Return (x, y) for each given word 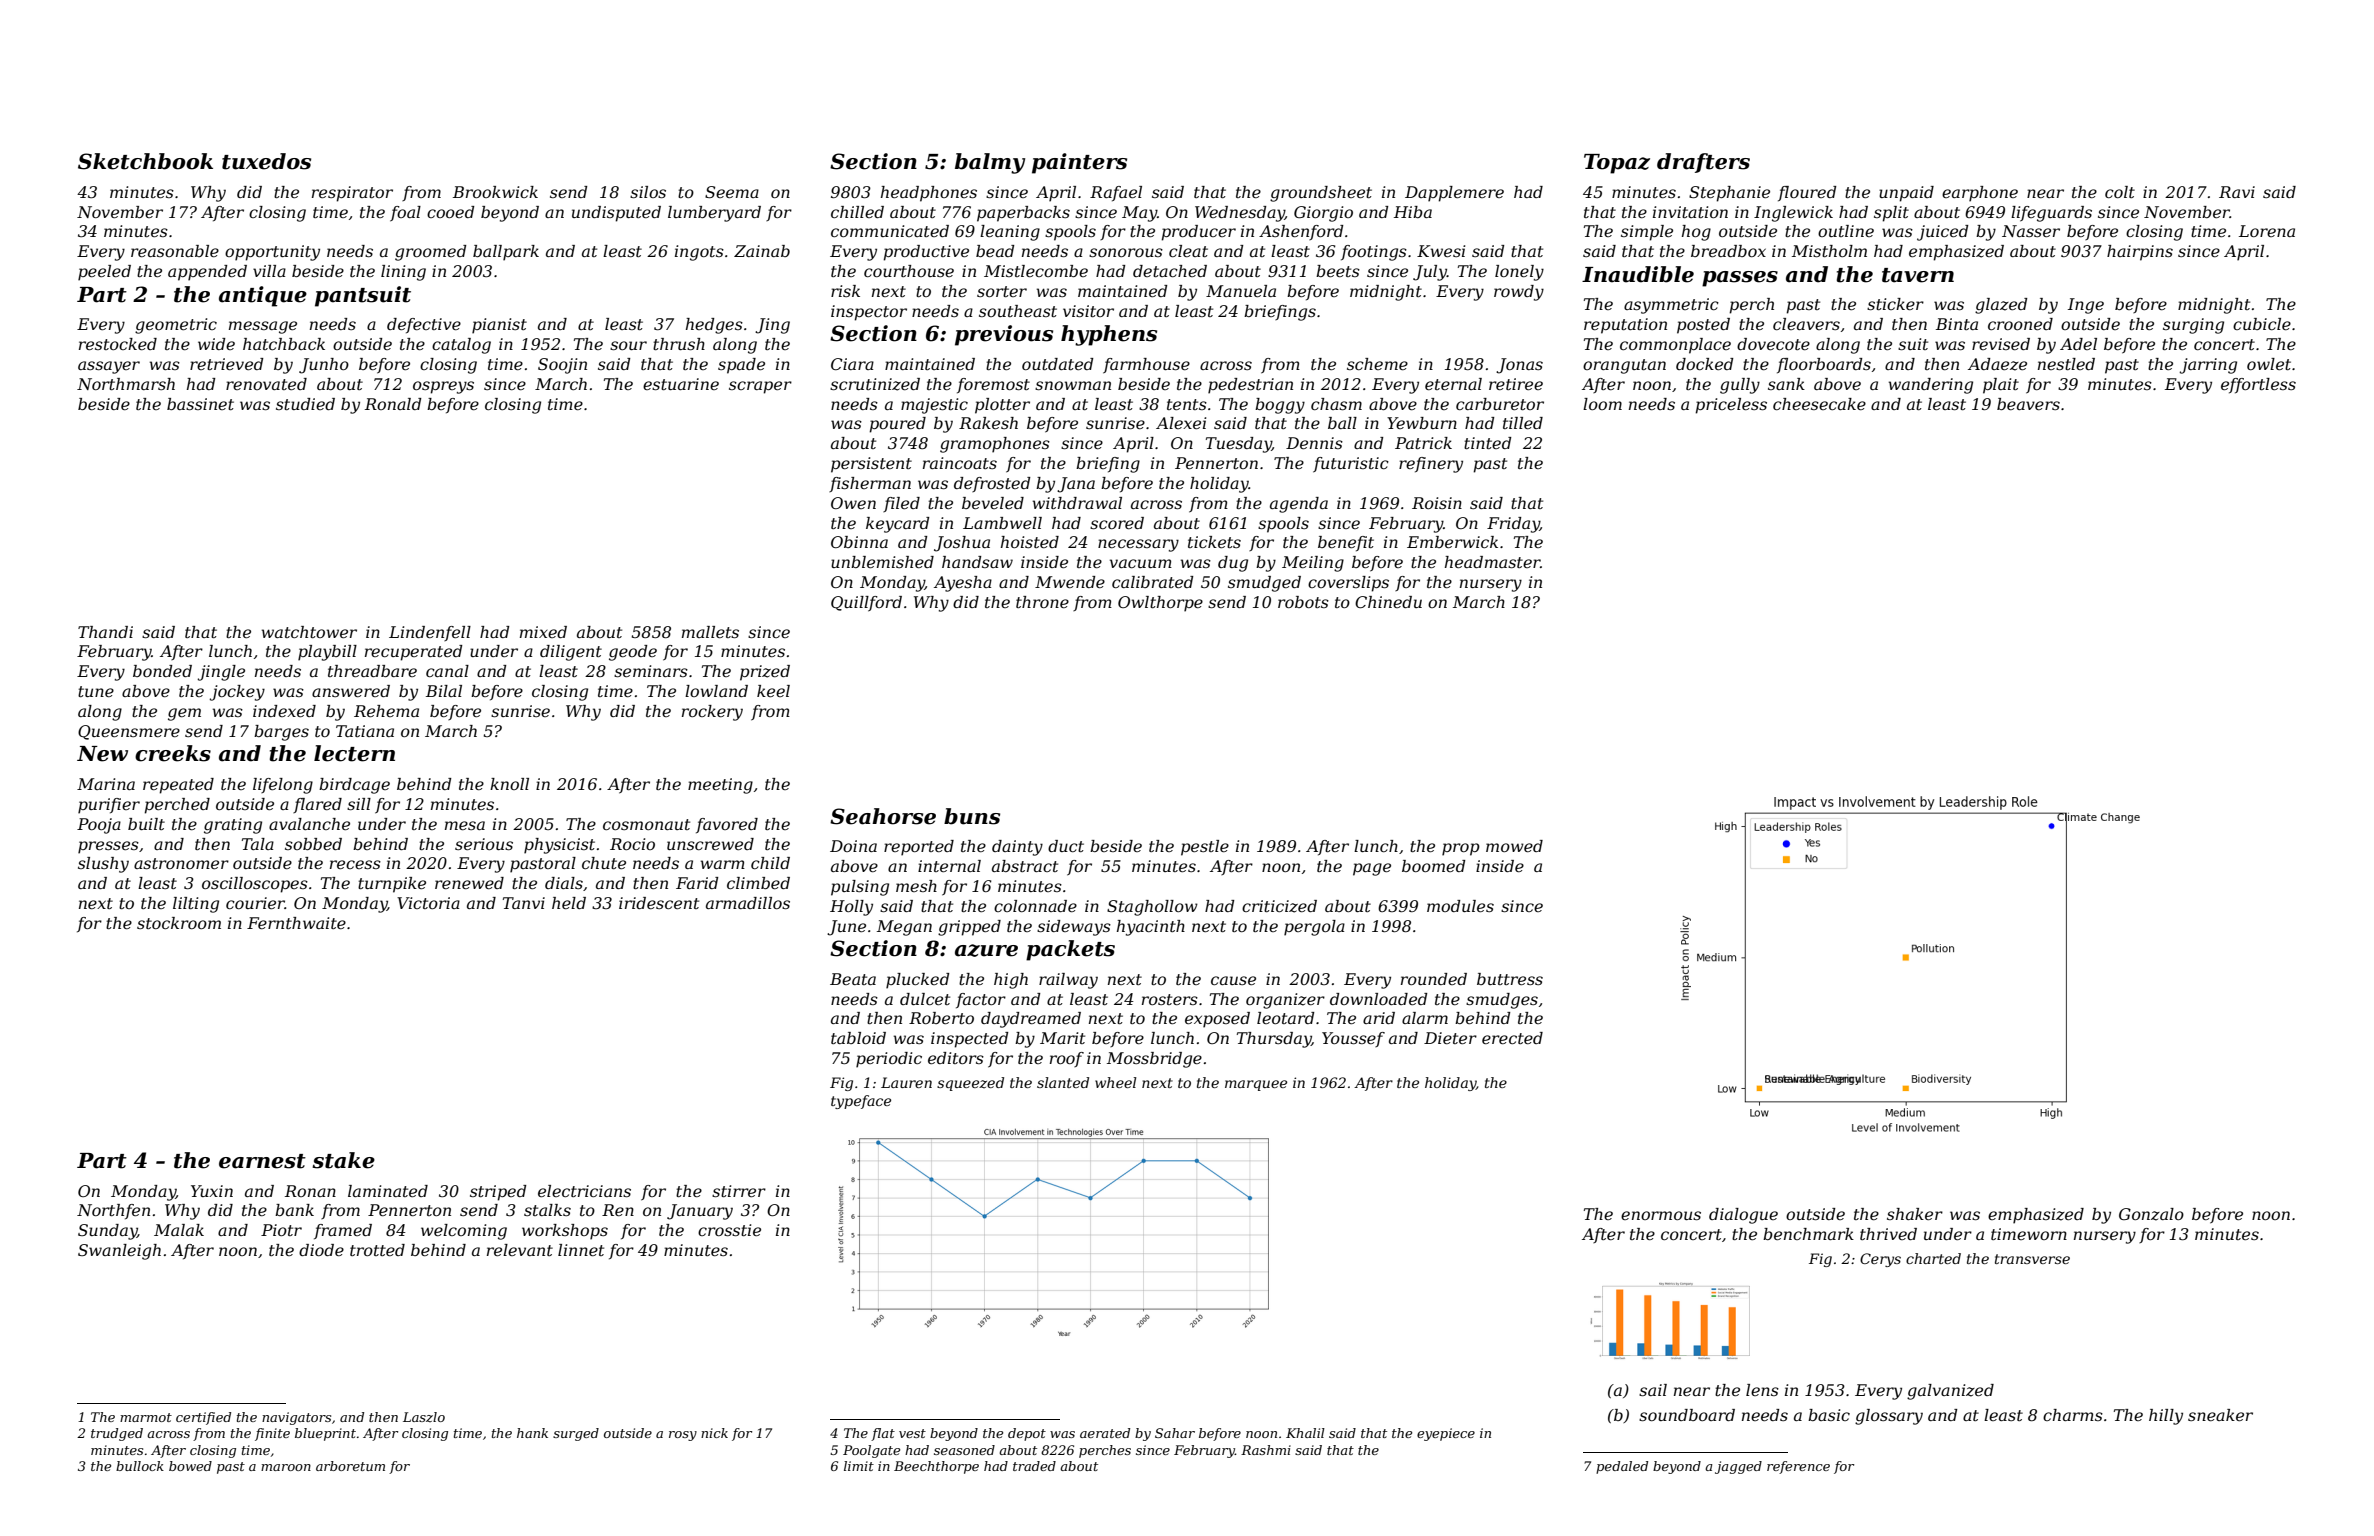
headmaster (1492, 562)
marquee (1256, 1085)
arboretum (350, 1466)
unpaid (1906, 194)
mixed (543, 632)
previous (1004, 335)
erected (1512, 1038)
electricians (584, 1191)
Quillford (866, 604)
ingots (699, 253)
